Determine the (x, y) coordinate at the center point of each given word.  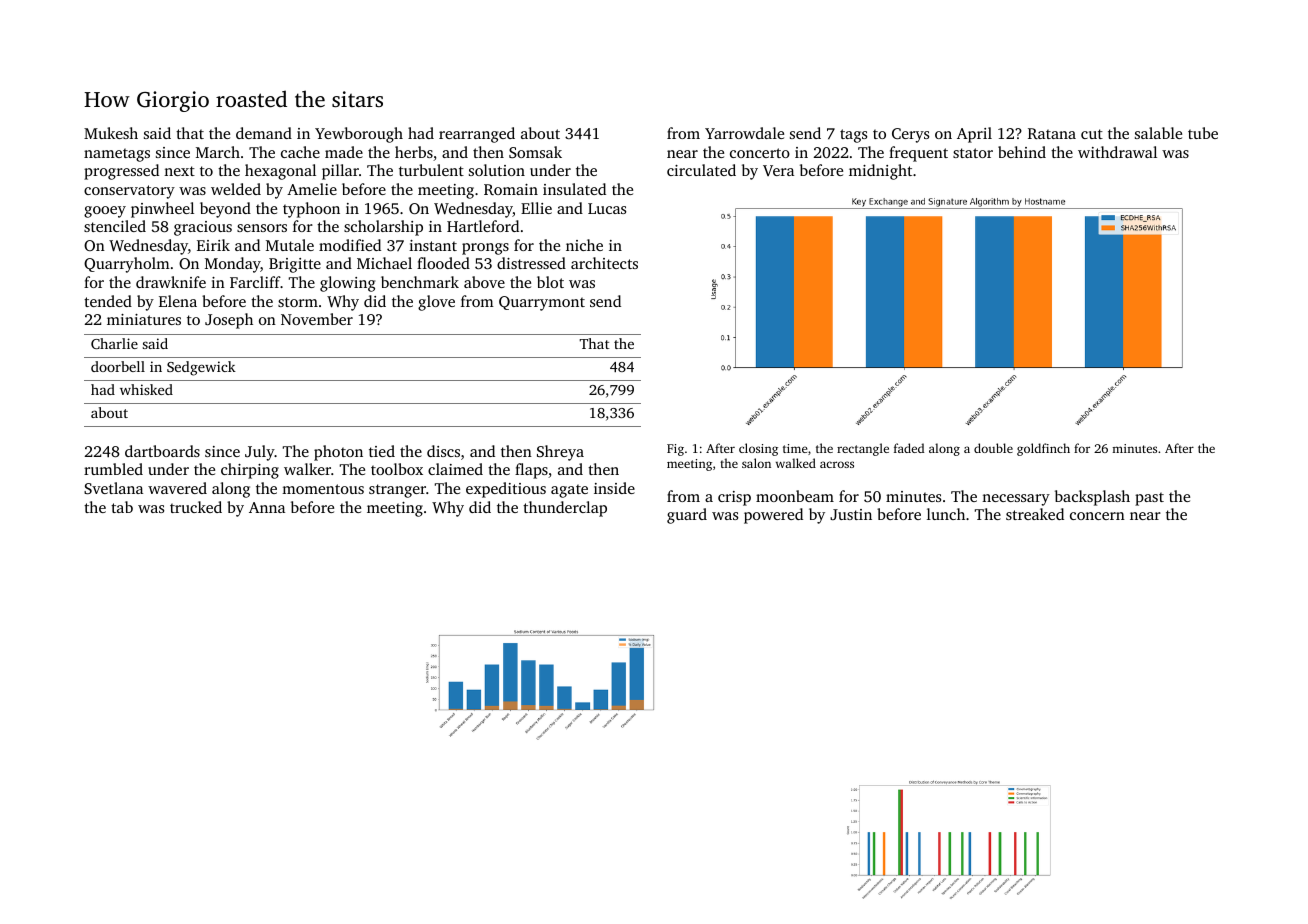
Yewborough (359, 135)
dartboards (162, 451)
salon (756, 463)
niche (584, 245)
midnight (880, 172)
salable (1158, 133)
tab (122, 507)
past (1149, 499)
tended (108, 301)
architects (604, 263)
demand (264, 133)
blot (550, 282)
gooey (105, 212)
